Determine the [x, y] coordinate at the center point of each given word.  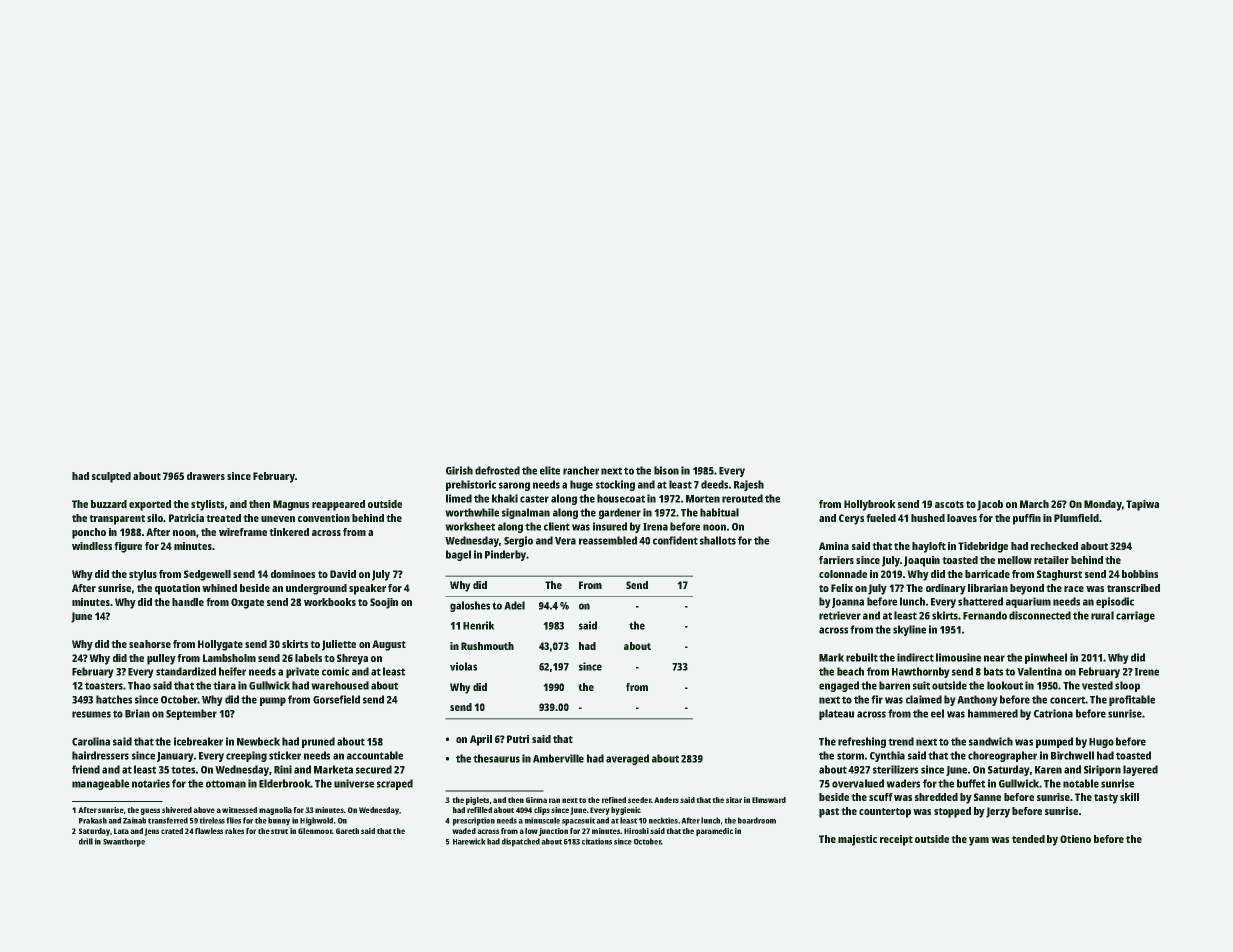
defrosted [497, 470]
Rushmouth [487, 646]
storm [850, 756]
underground [316, 589]
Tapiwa [1142, 505]
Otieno [1075, 839]
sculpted [111, 477]
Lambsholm [229, 658]
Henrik [478, 625]
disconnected [1040, 615]
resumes [91, 714]
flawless [209, 831]
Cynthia [887, 756]
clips [542, 811]
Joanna [848, 603]
